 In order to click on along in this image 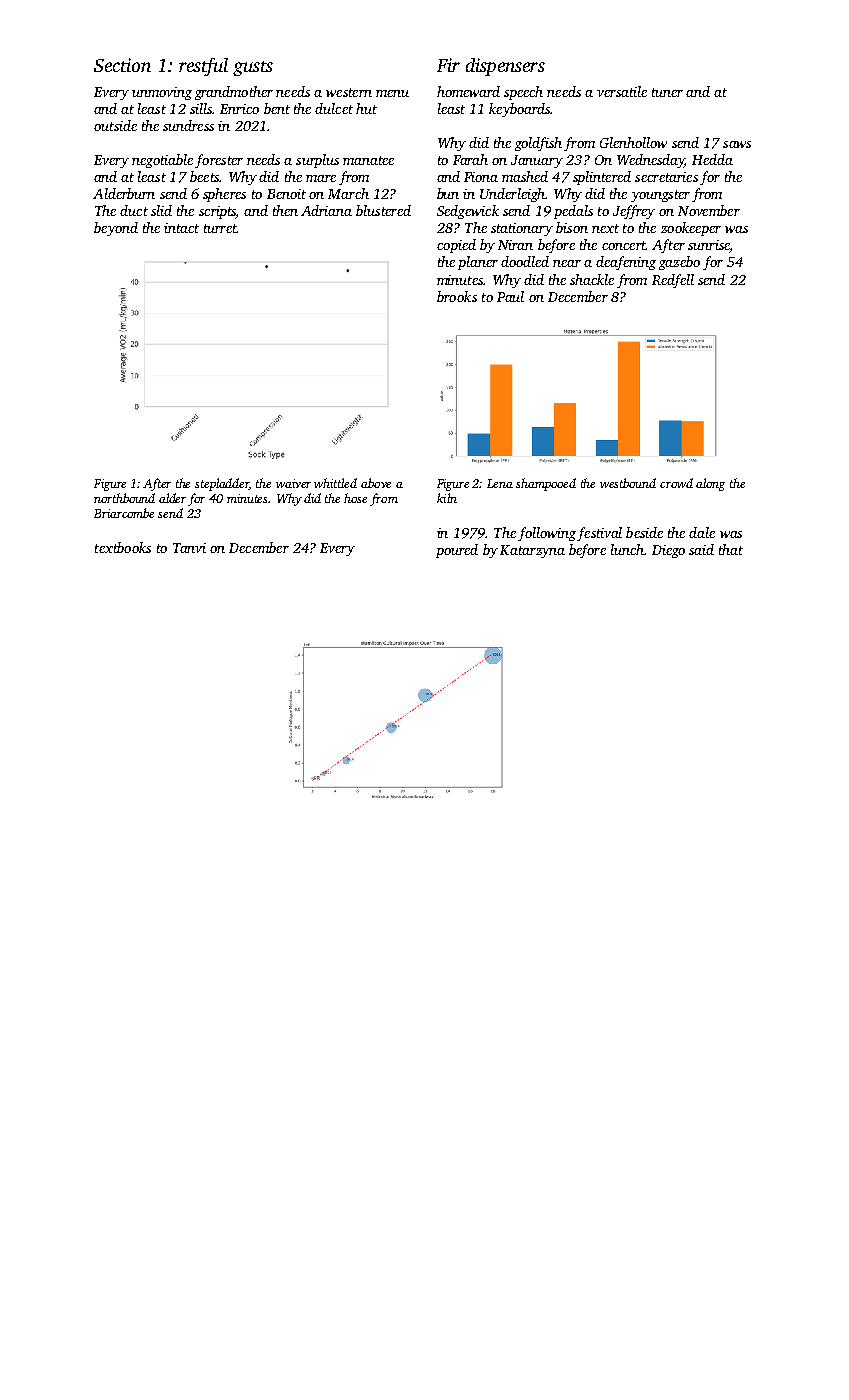, I will do `click(710, 484)`.
